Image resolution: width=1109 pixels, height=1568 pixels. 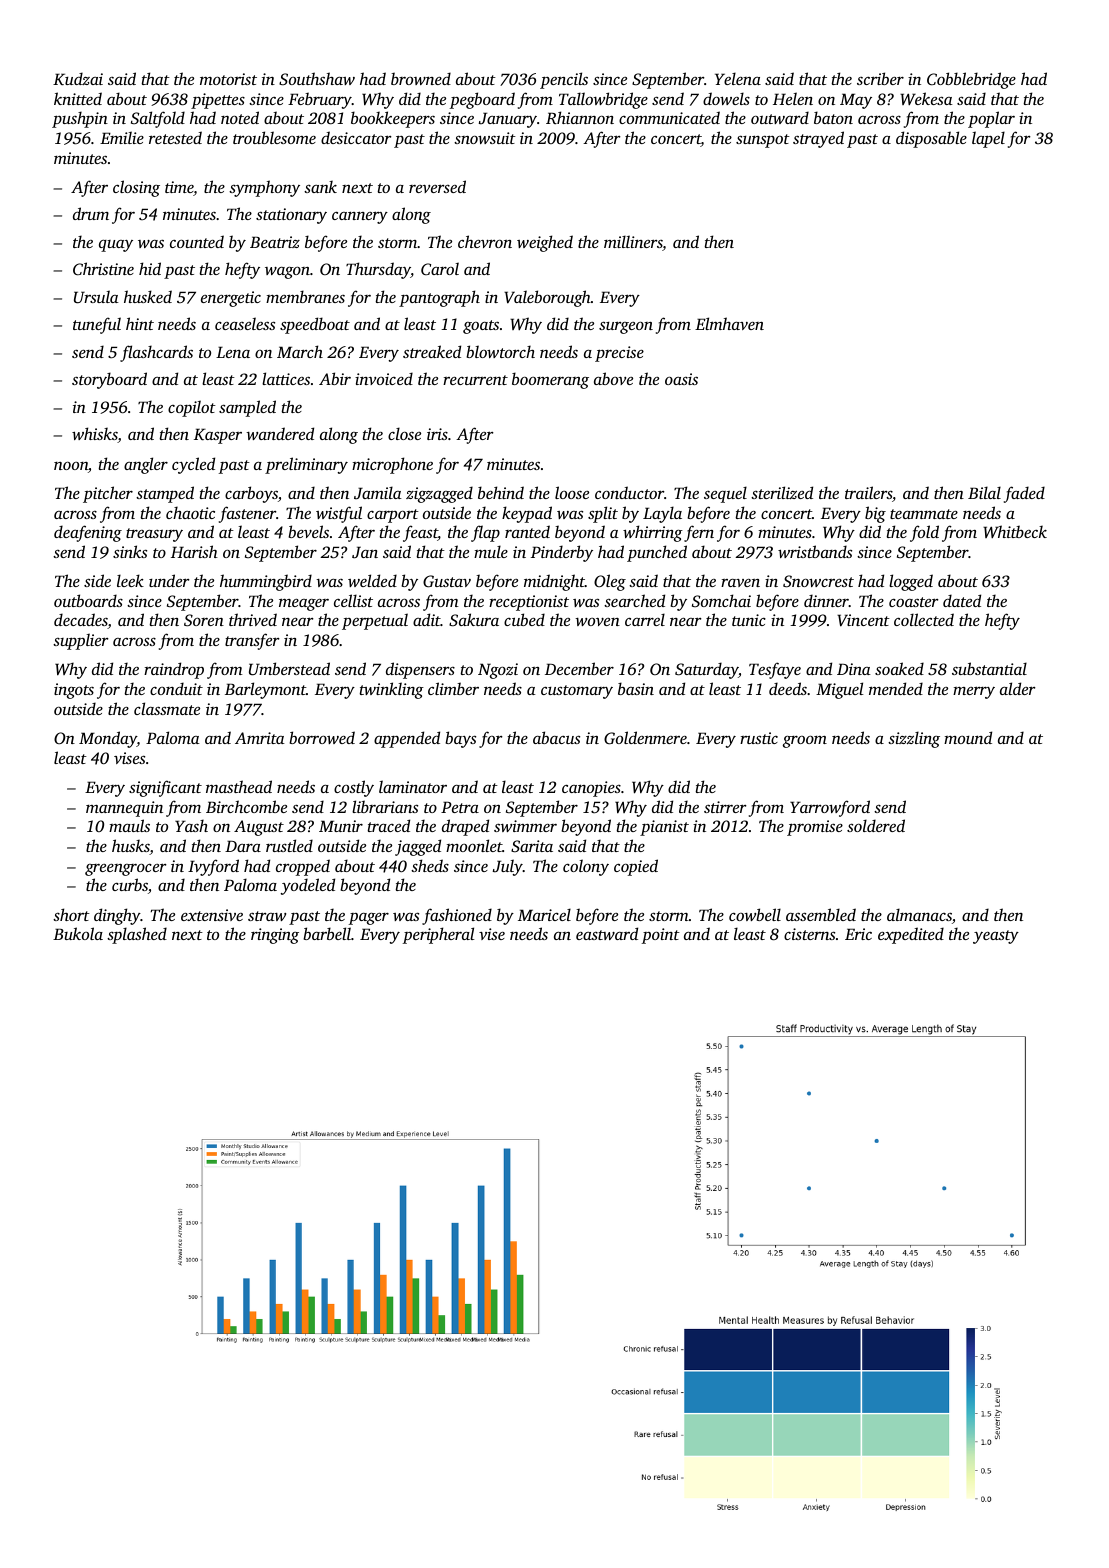 I want to click on milliners, so click(x=633, y=243).
